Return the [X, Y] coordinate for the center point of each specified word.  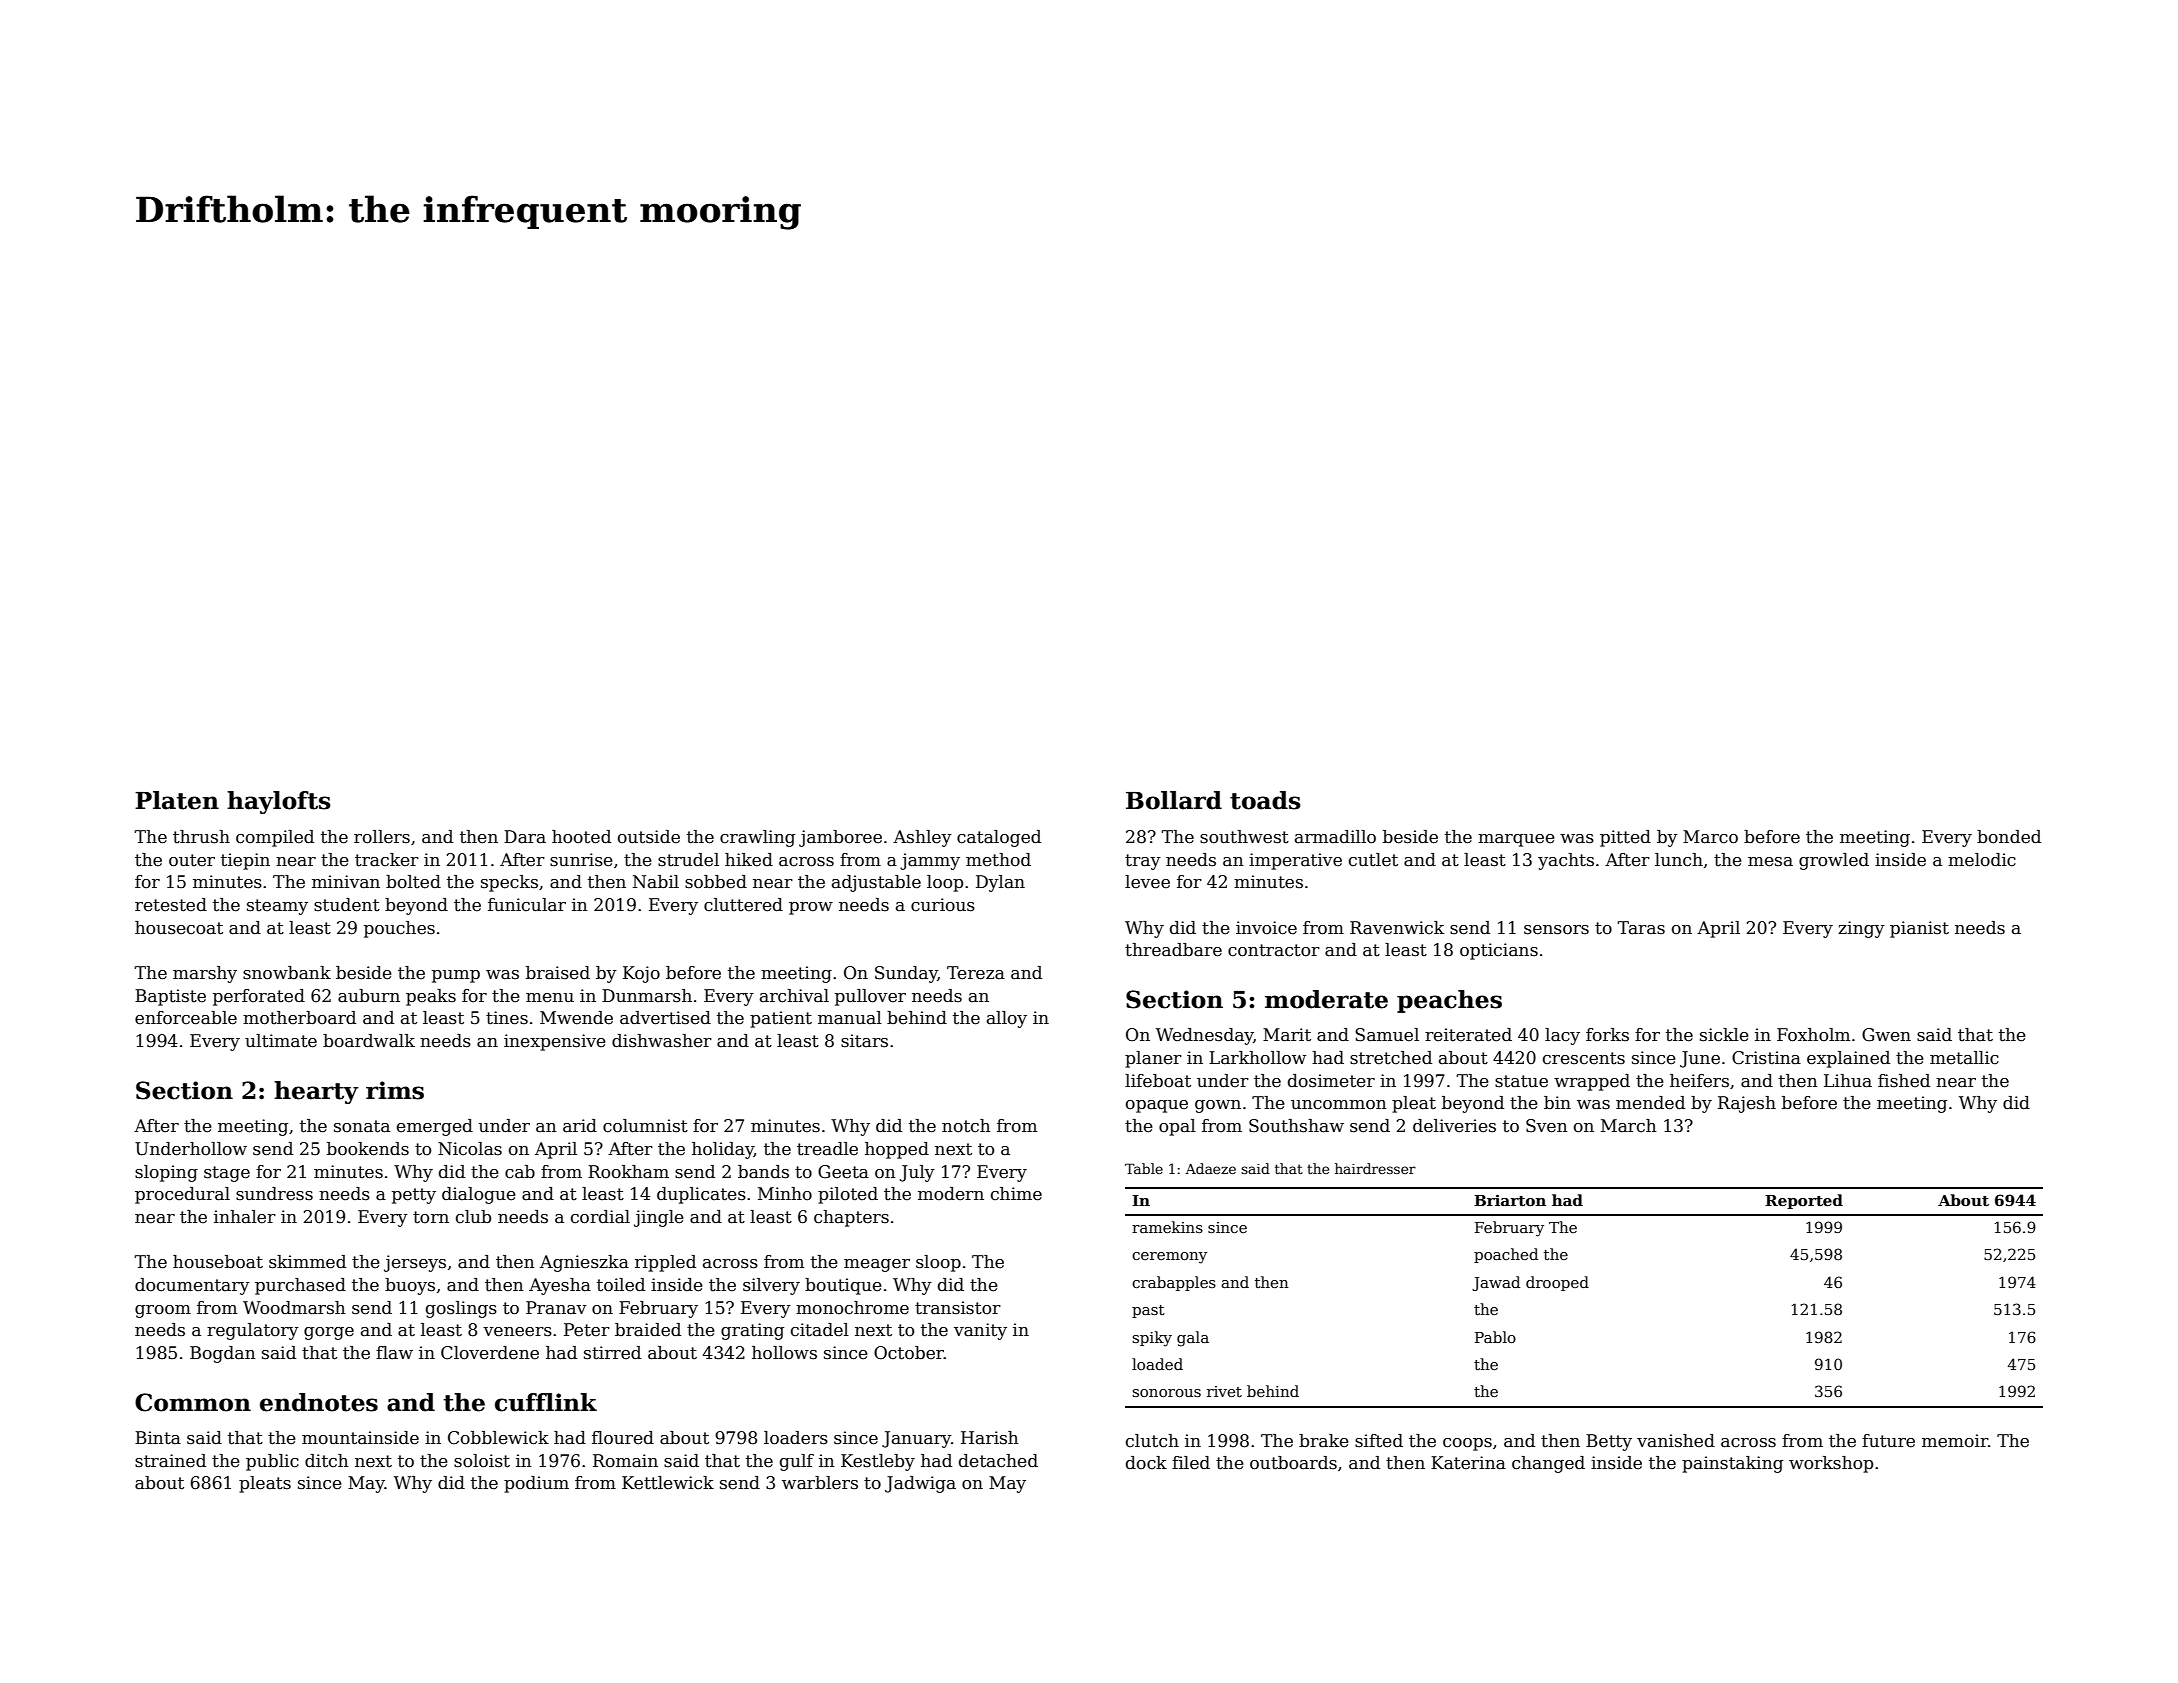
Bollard [1174, 800]
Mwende [576, 1018]
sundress [274, 1194]
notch [966, 1126]
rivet [1224, 1391]
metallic [1964, 1058]
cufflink [546, 1402]
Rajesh [1747, 1104]
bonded [2009, 837]
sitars [864, 1041]
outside [649, 837]
